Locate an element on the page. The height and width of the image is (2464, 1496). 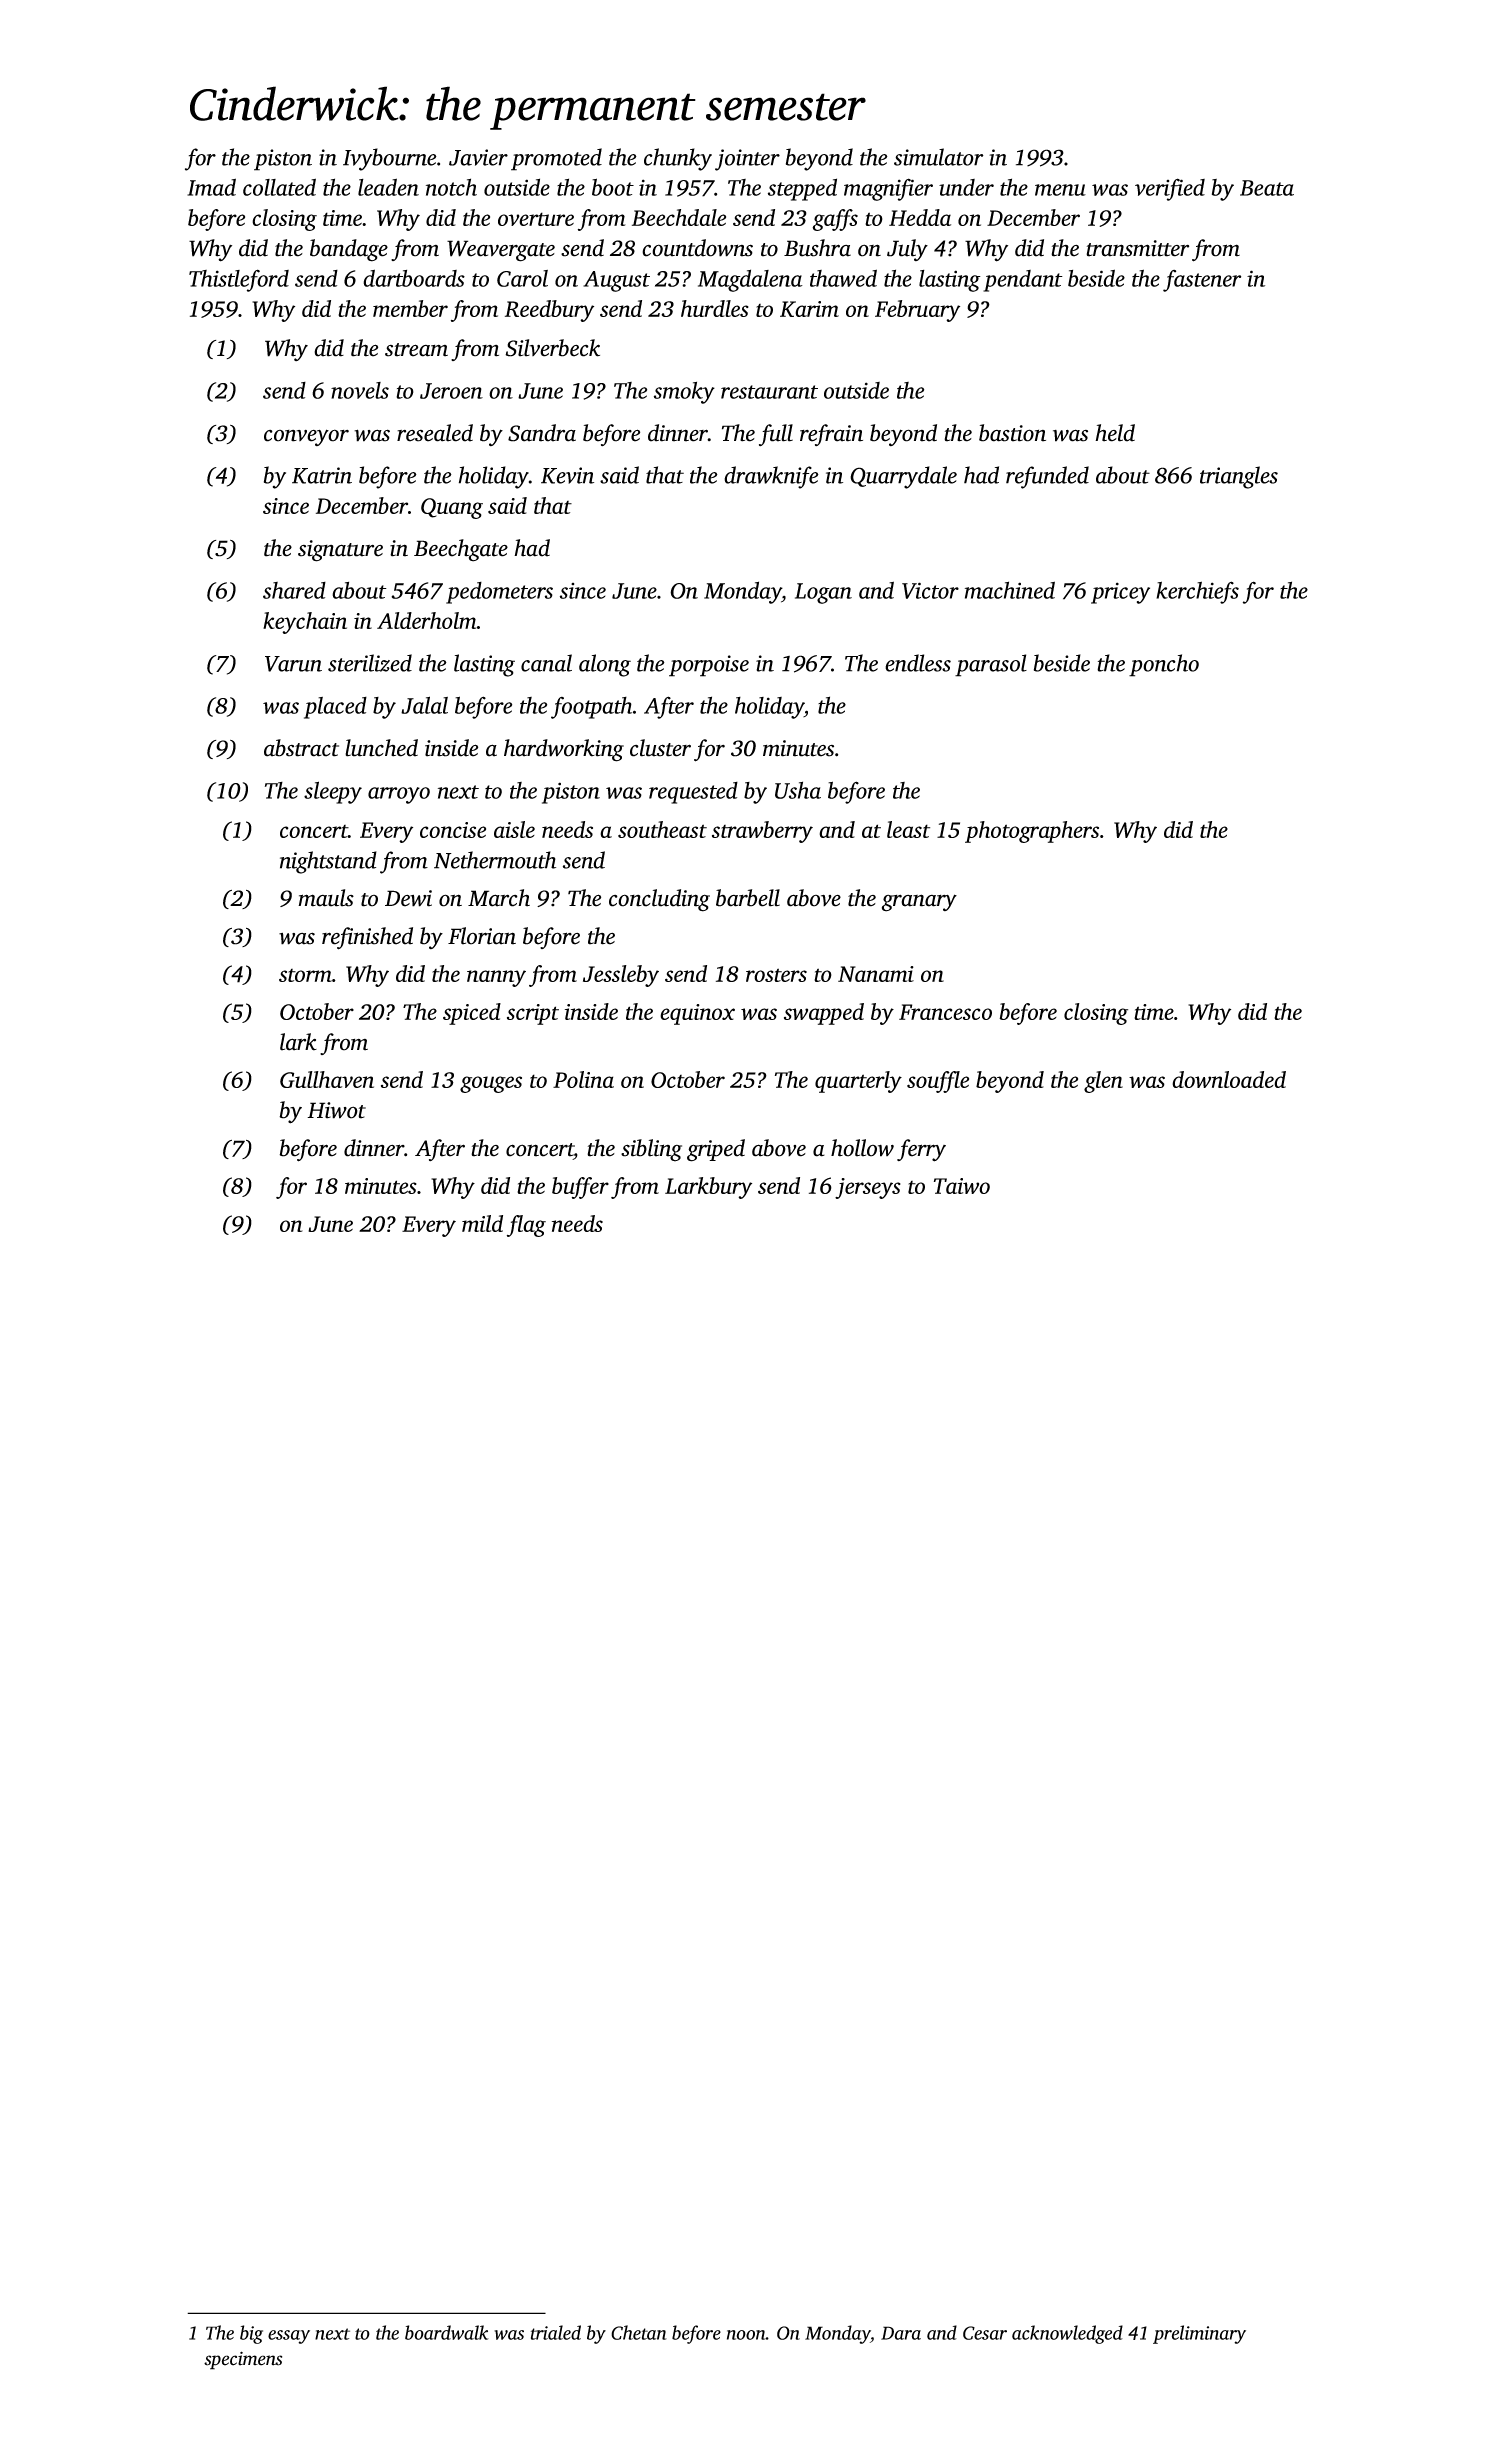
acknowledged is located at coordinates (1067, 2334).
